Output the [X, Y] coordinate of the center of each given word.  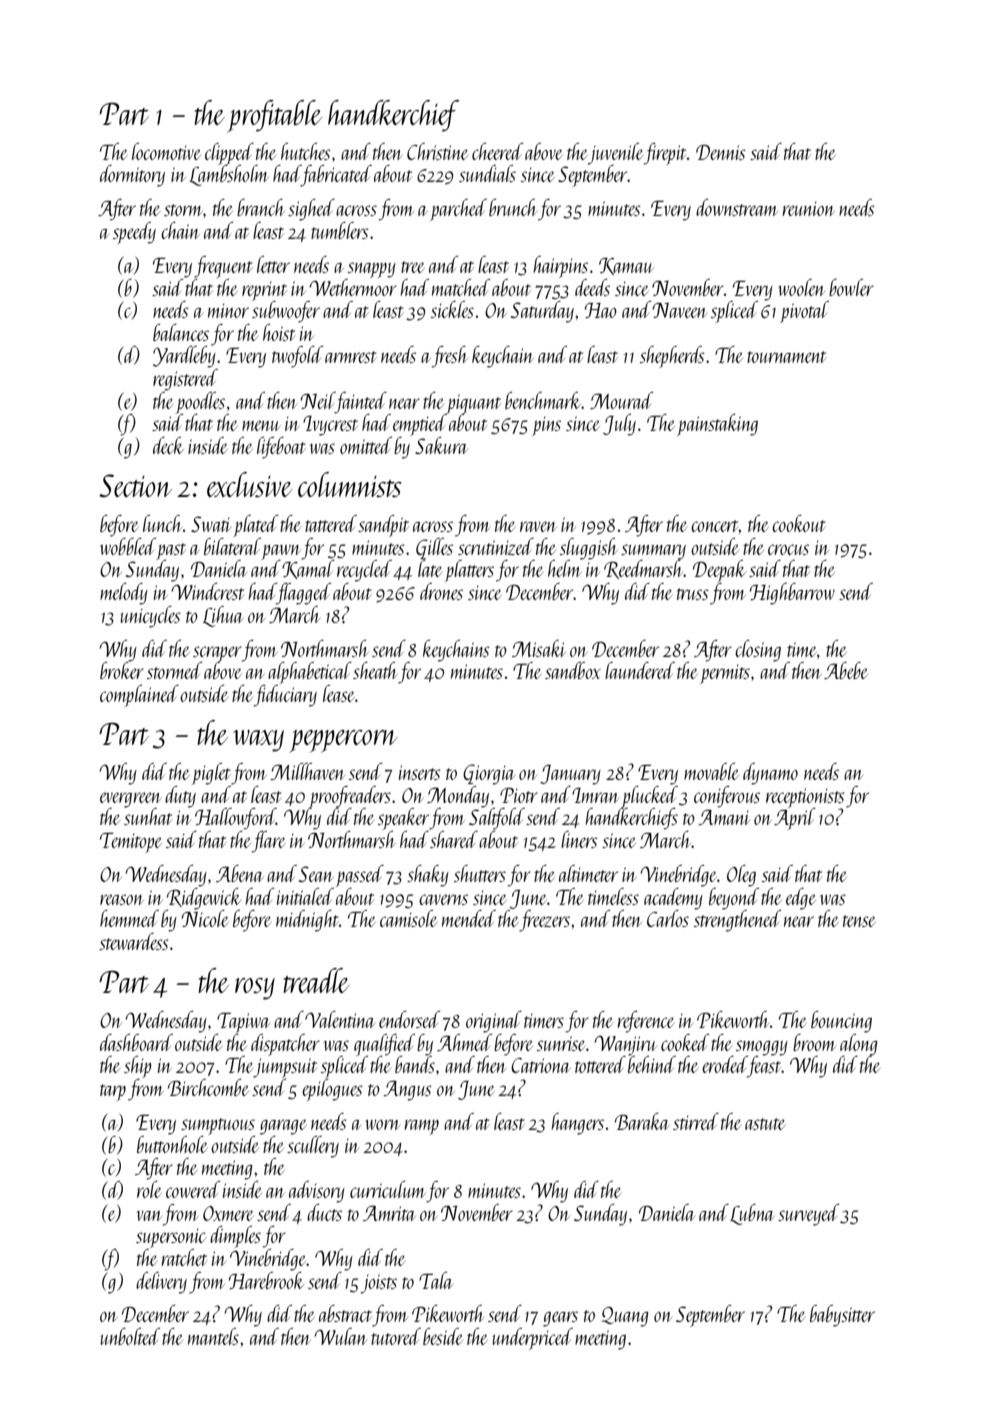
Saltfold [497, 819]
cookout [799, 523]
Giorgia [489, 774]
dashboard [136, 1042]
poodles [200, 403]
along [859, 1045]
